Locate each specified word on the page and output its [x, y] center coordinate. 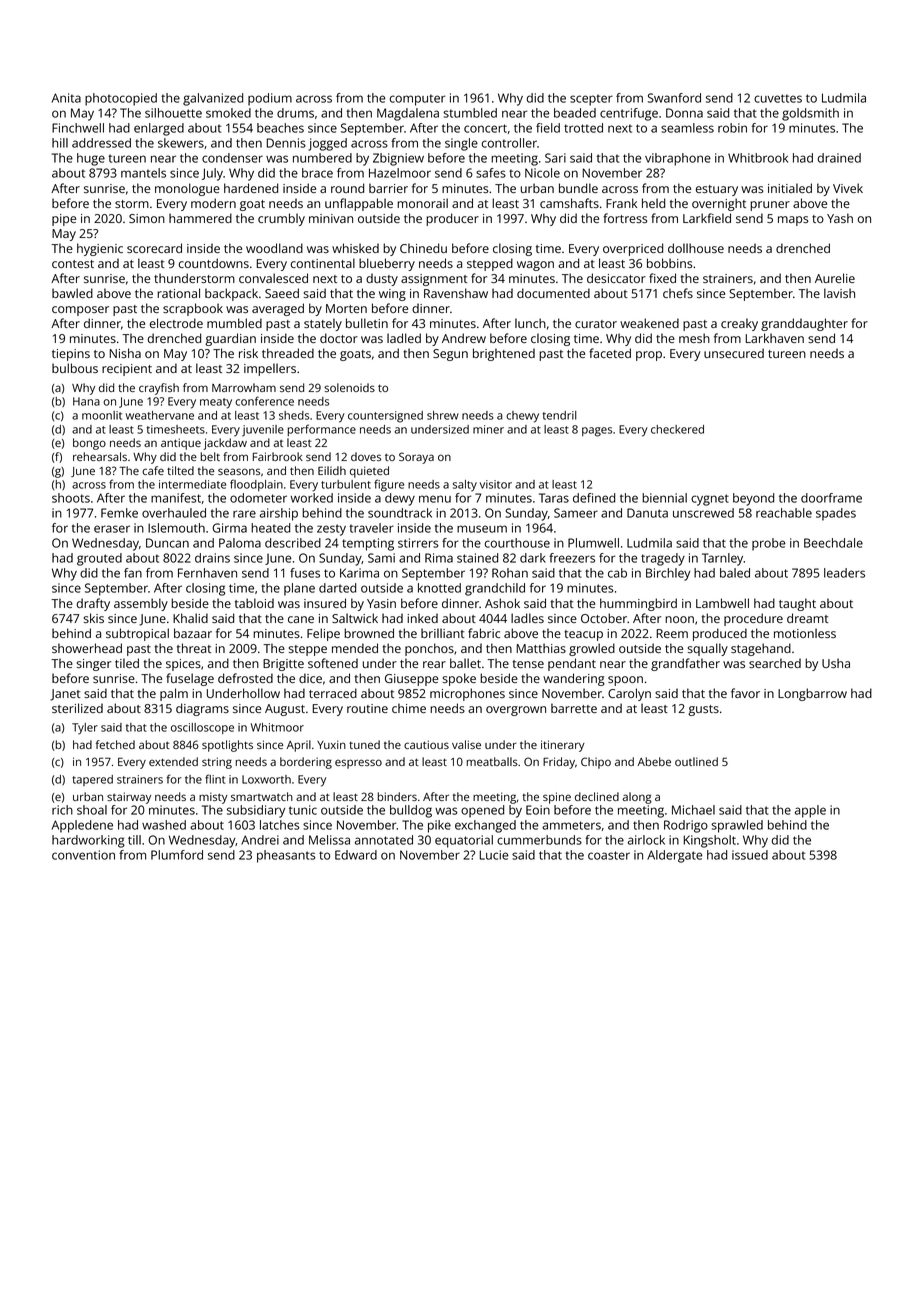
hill [60, 143]
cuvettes [778, 98]
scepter [591, 100]
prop [649, 356]
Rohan [510, 573]
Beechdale [833, 543]
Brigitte [283, 665]
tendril [560, 415]
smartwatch [262, 796]
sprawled [737, 826]
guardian [230, 339]
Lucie [494, 855]
